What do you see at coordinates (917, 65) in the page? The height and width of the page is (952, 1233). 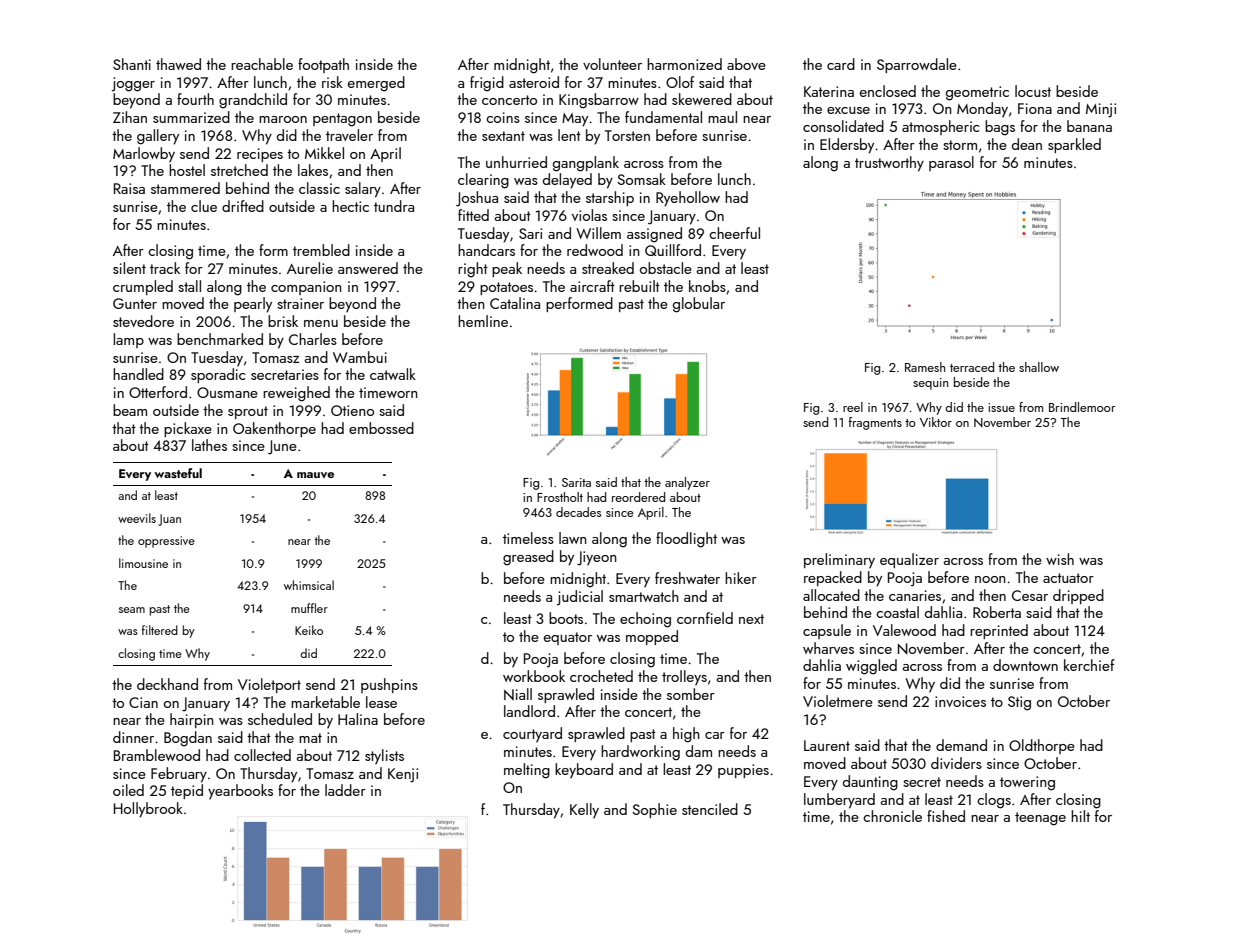 I see `Sparrowdale` at bounding box center [917, 65].
